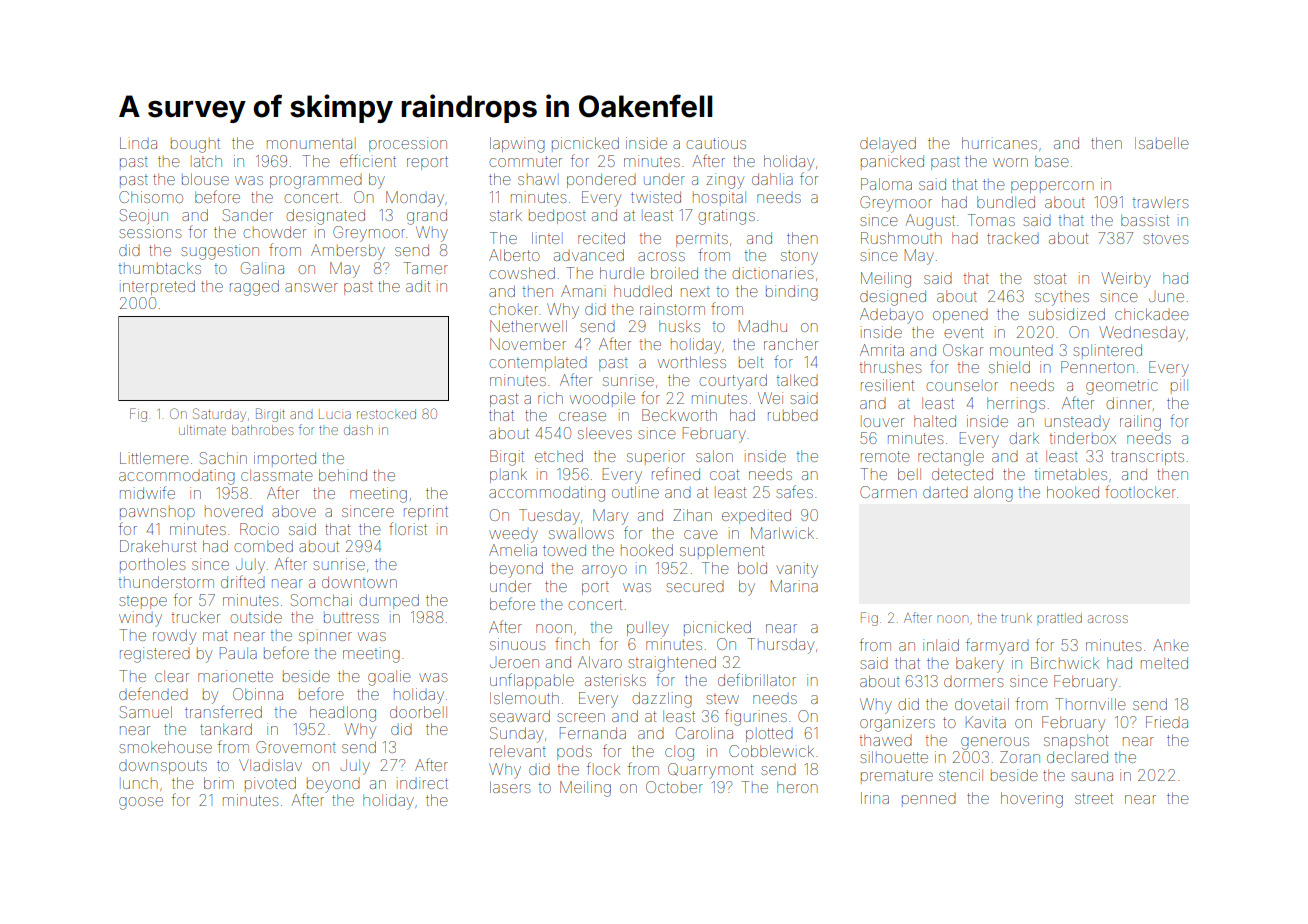 The height and width of the page is (924, 1308). What do you see at coordinates (270, 765) in the page?
I see `Vladislav` at bounding box center [270, 765].
